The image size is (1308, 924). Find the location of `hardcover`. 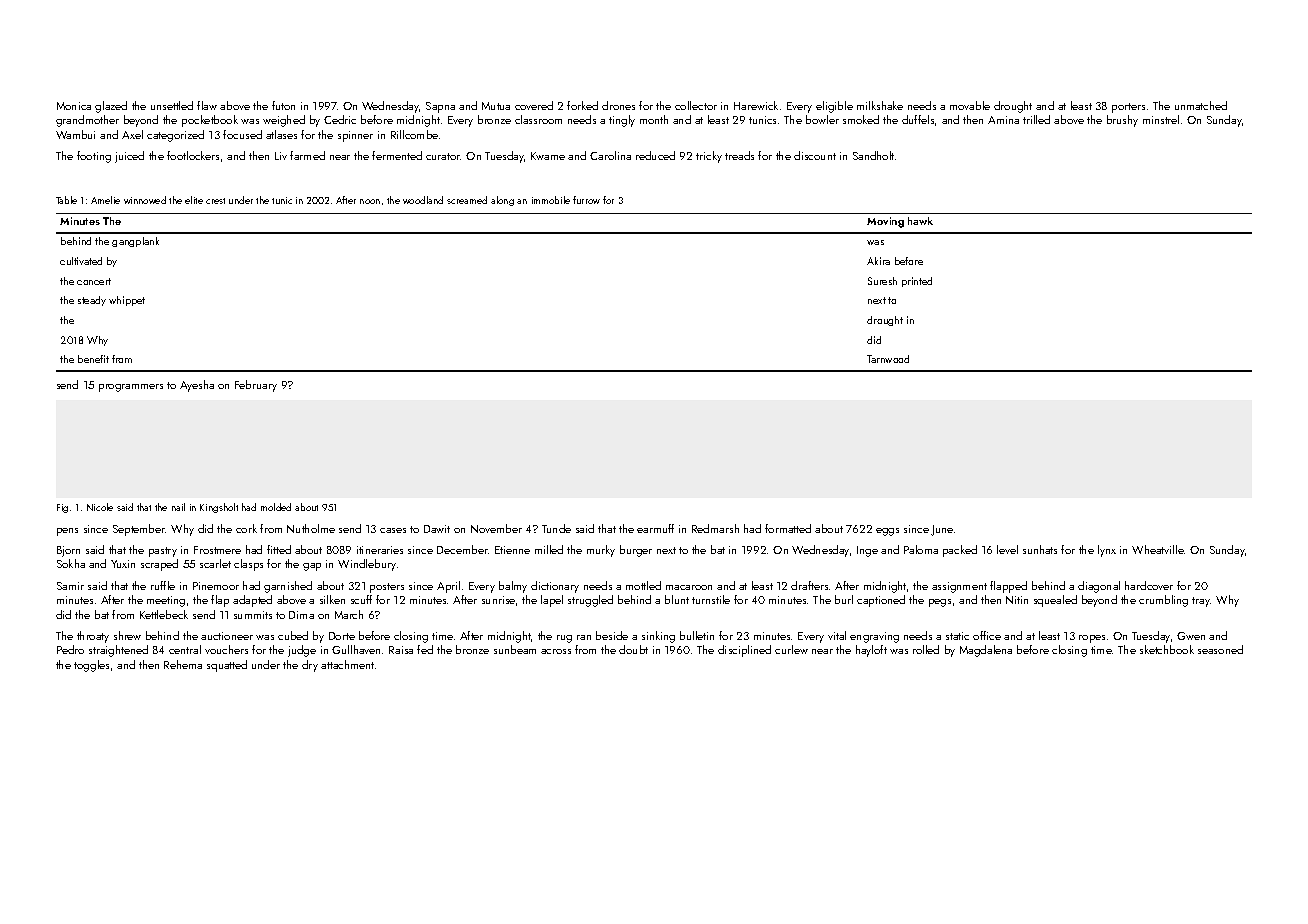

hardcover is located at coordinates (1149, 585).
